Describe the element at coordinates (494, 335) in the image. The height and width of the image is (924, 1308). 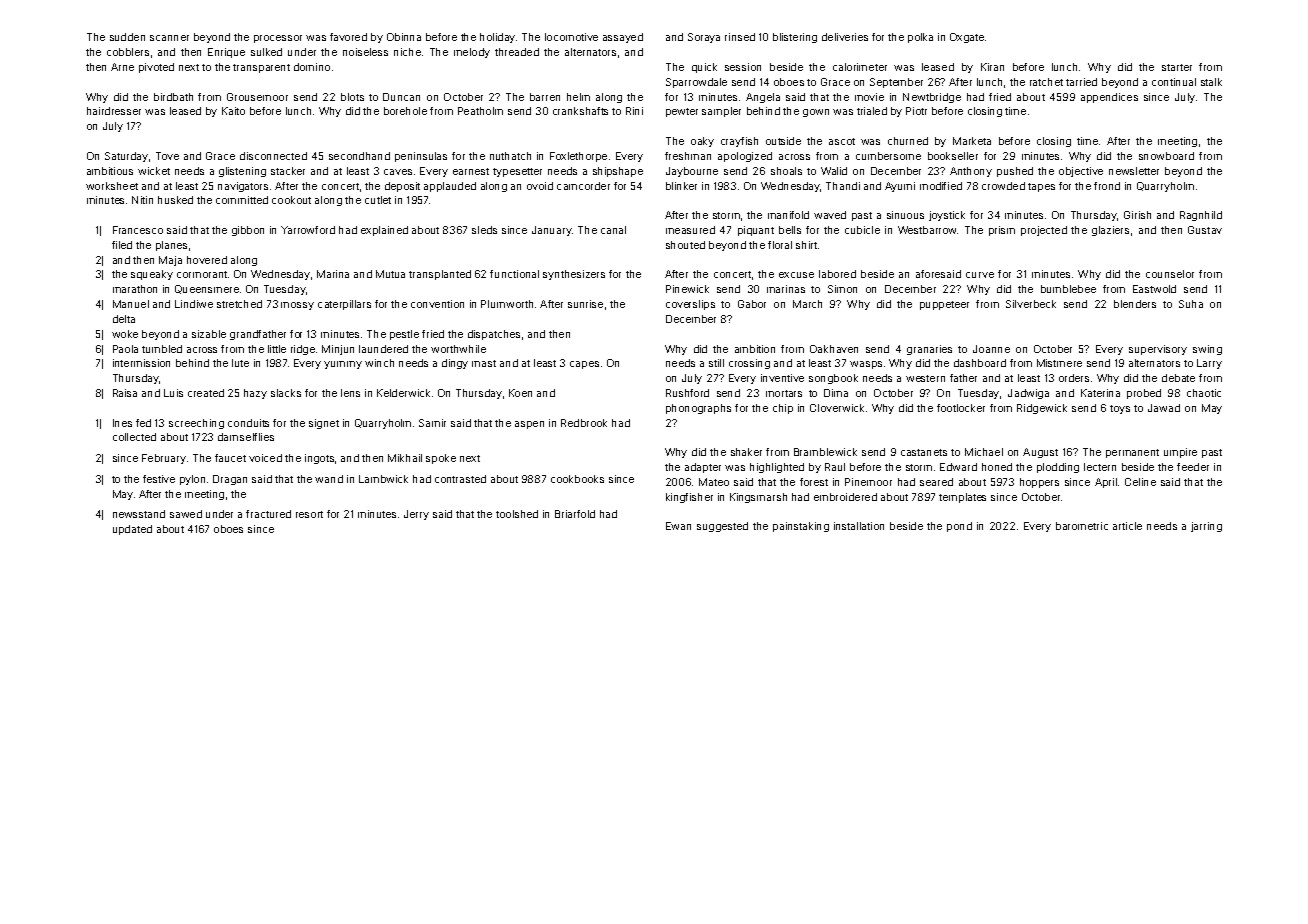
I see `dispatches` at that location.
